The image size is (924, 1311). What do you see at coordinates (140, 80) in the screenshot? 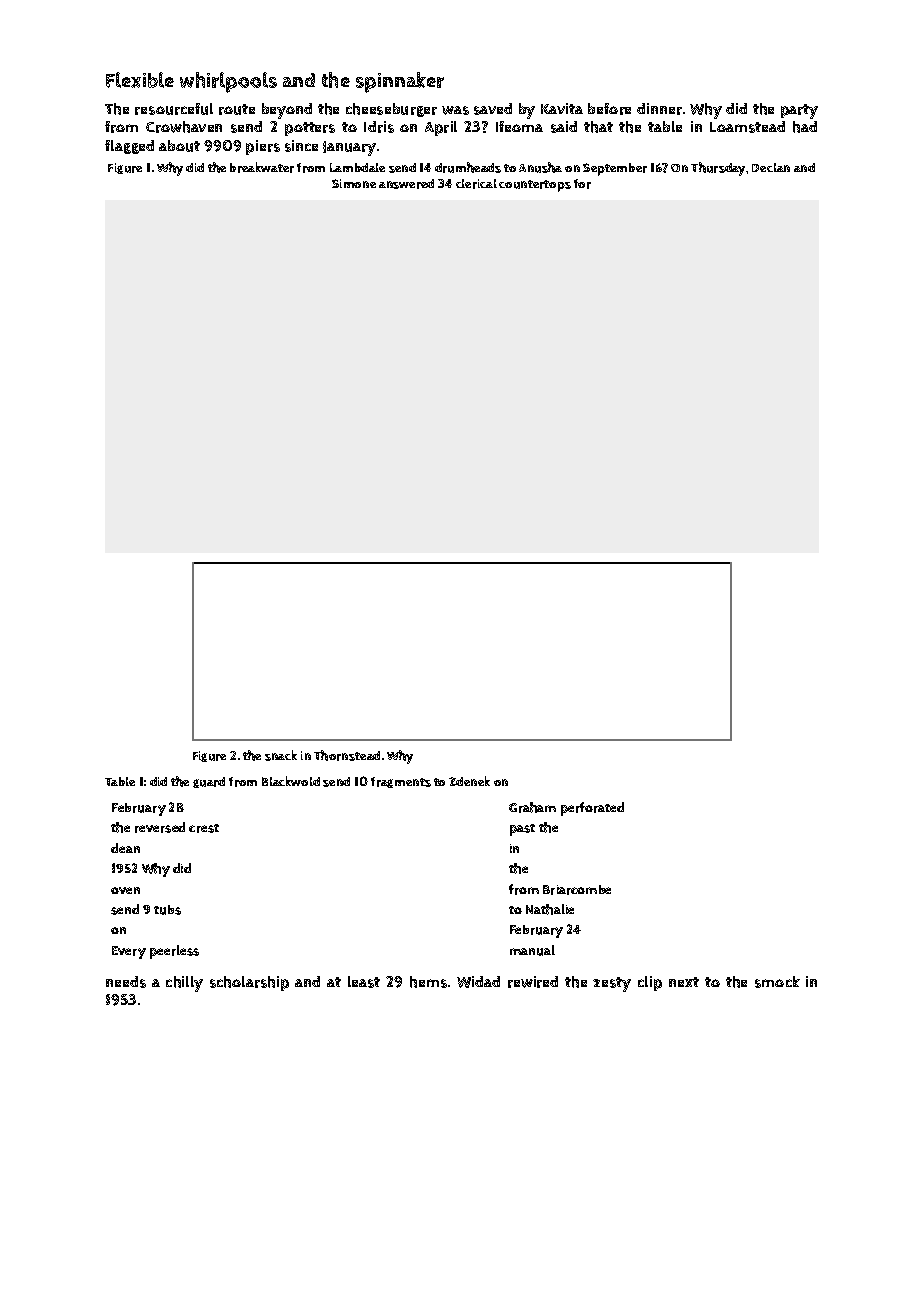
I see `Flexible` at bounding box center [140, 80].
